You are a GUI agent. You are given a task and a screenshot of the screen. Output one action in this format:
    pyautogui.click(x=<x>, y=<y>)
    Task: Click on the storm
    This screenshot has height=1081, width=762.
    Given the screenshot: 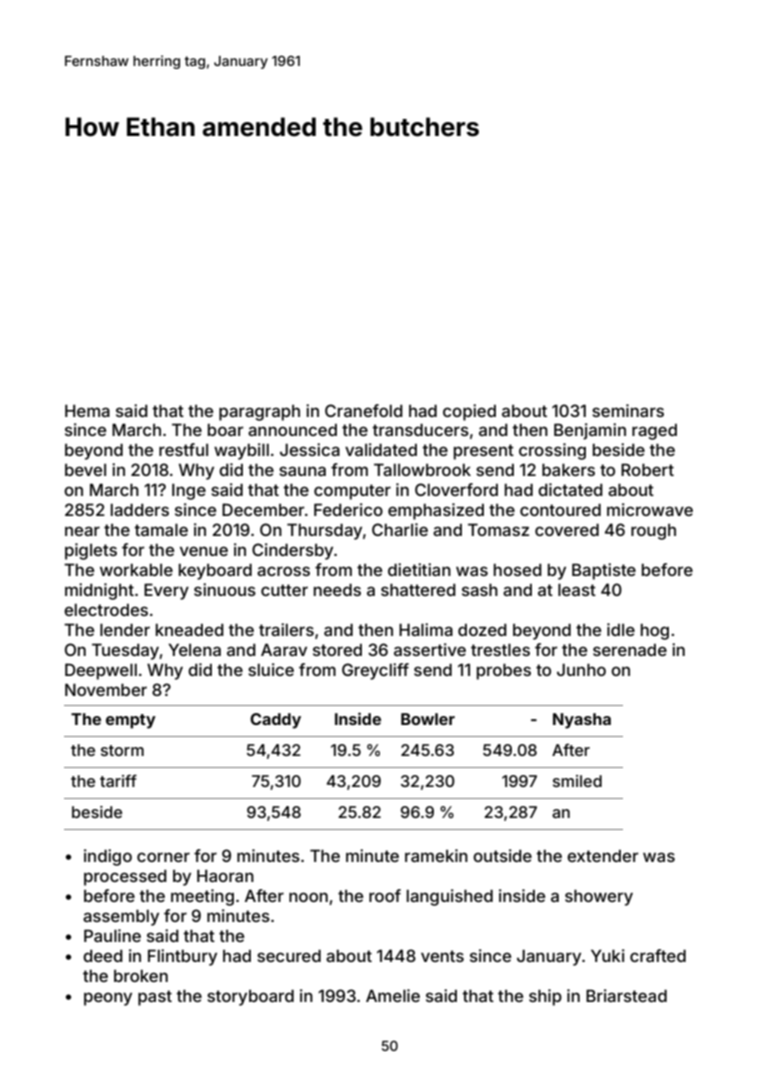 What is the action you would take?
    pyautogui.click(x=122, y=750)
